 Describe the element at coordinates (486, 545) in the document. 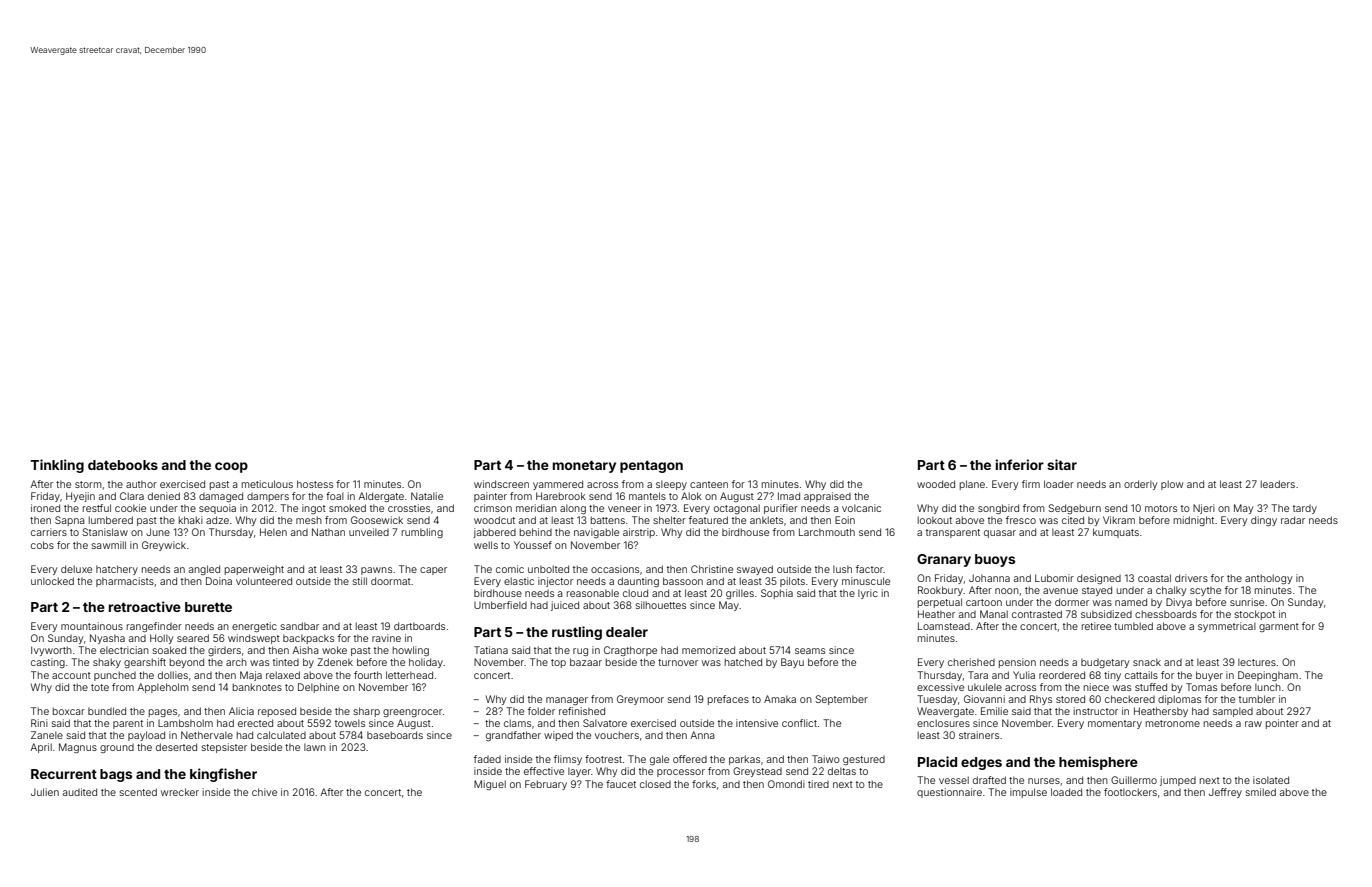

I see `wells` at that location.
